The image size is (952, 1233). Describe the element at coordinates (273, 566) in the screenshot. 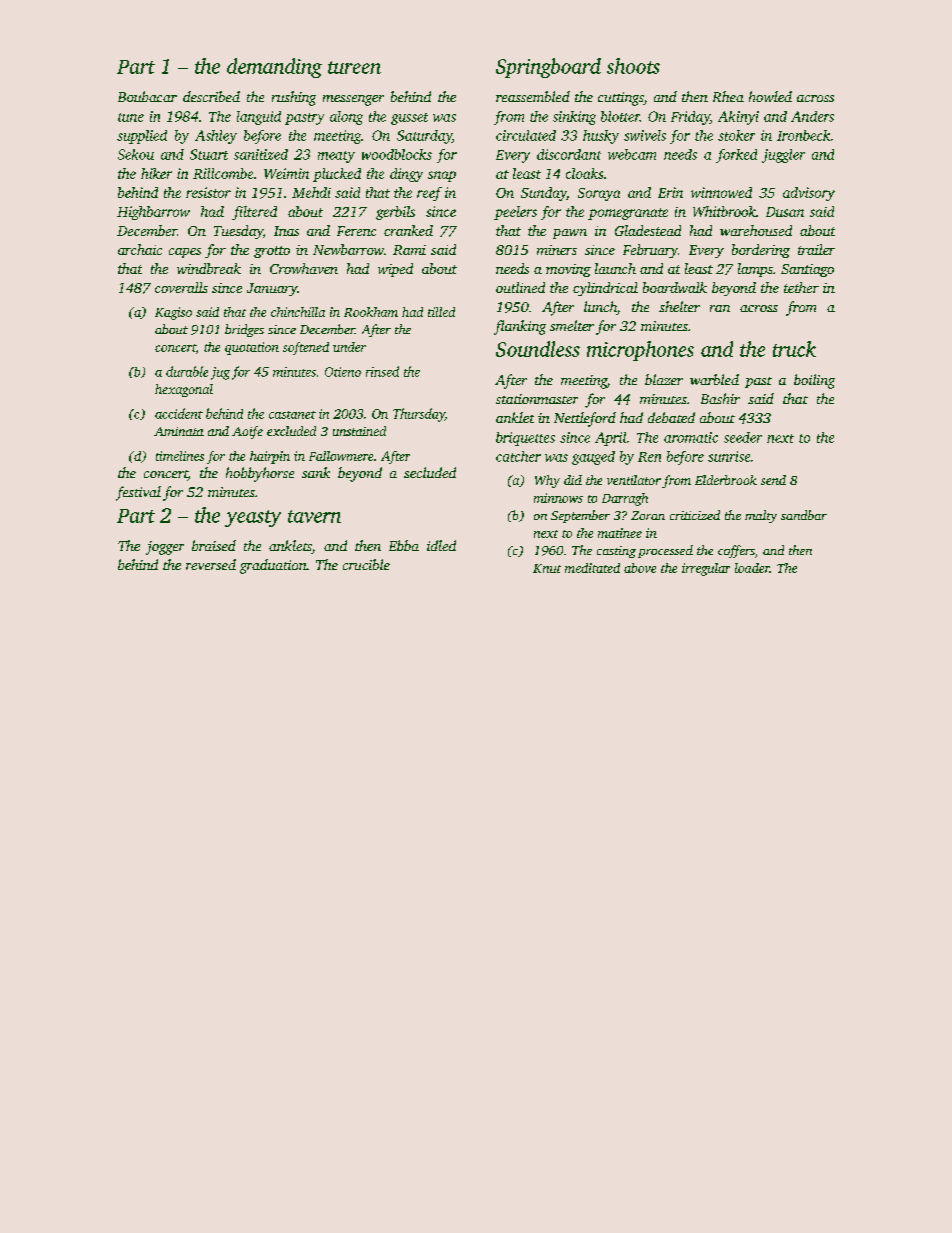

I see `graduation` at that location.
